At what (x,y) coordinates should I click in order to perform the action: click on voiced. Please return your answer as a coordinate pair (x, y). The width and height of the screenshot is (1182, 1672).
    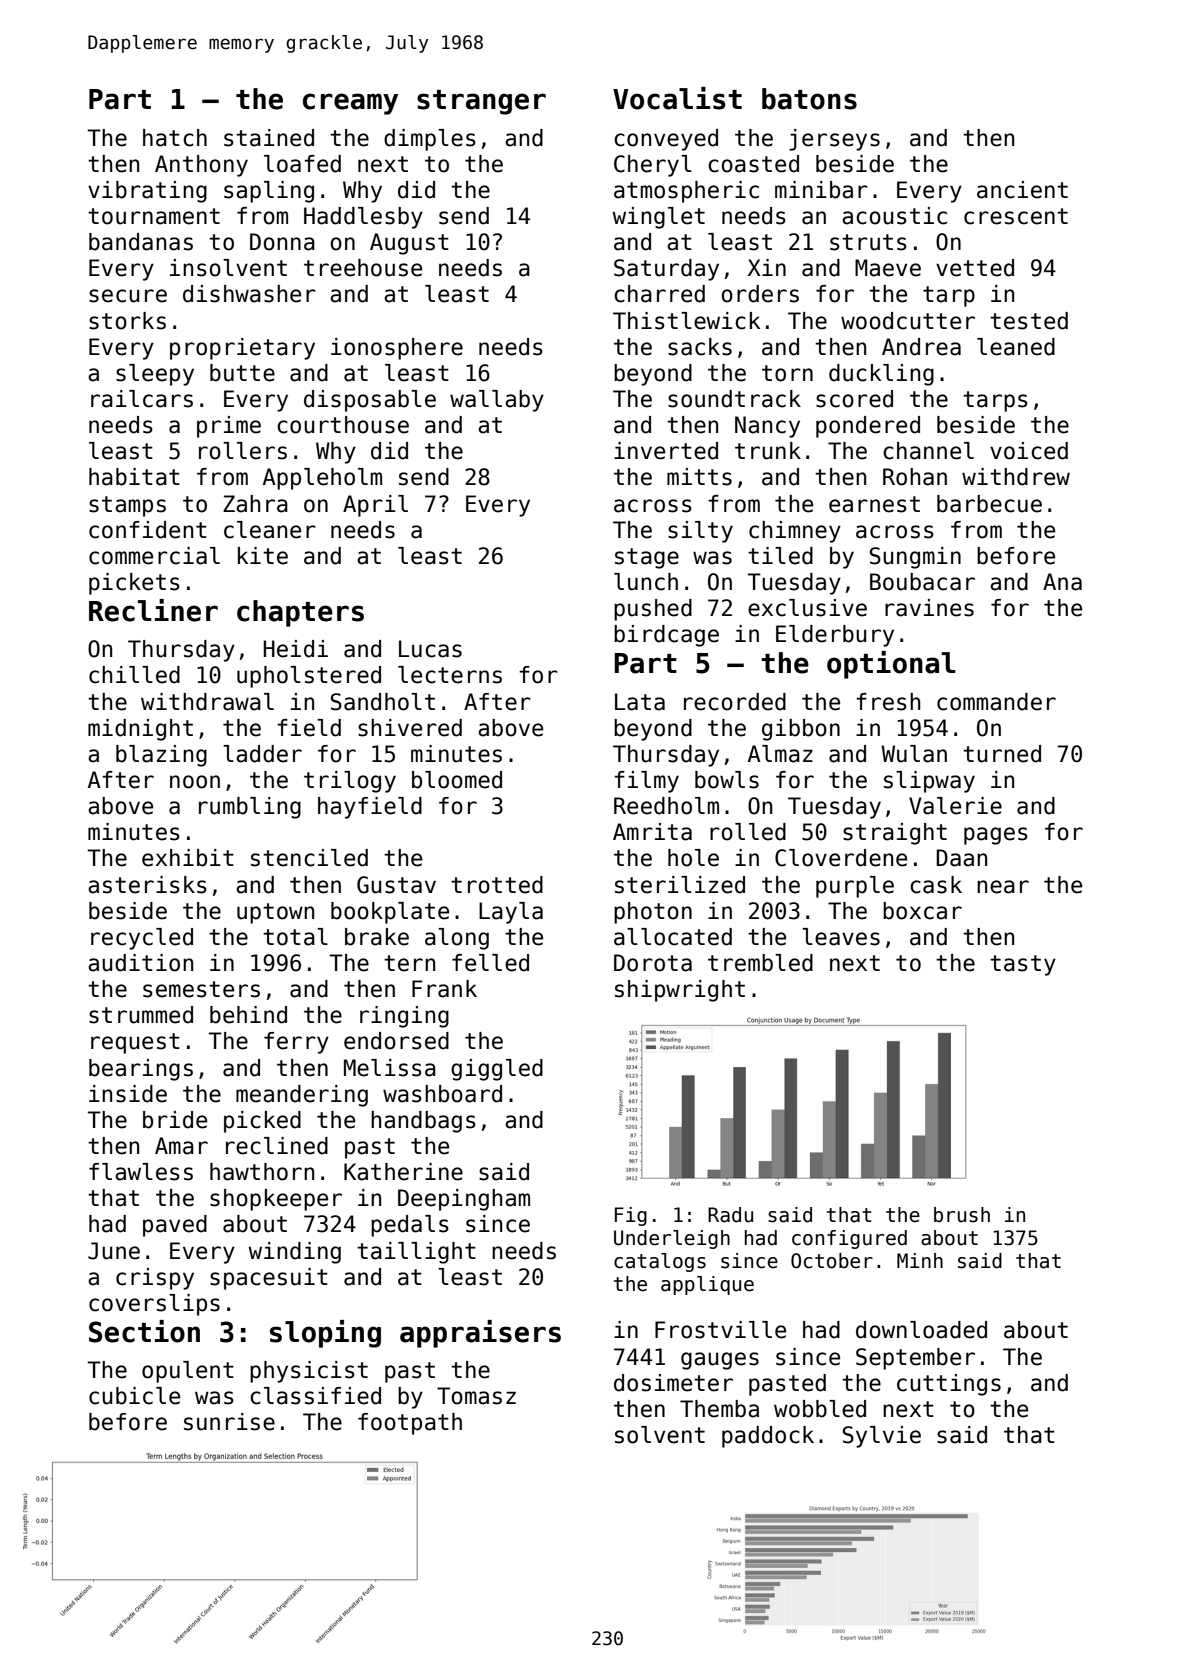
    Looking at the image, I should click on (1029, 451).
